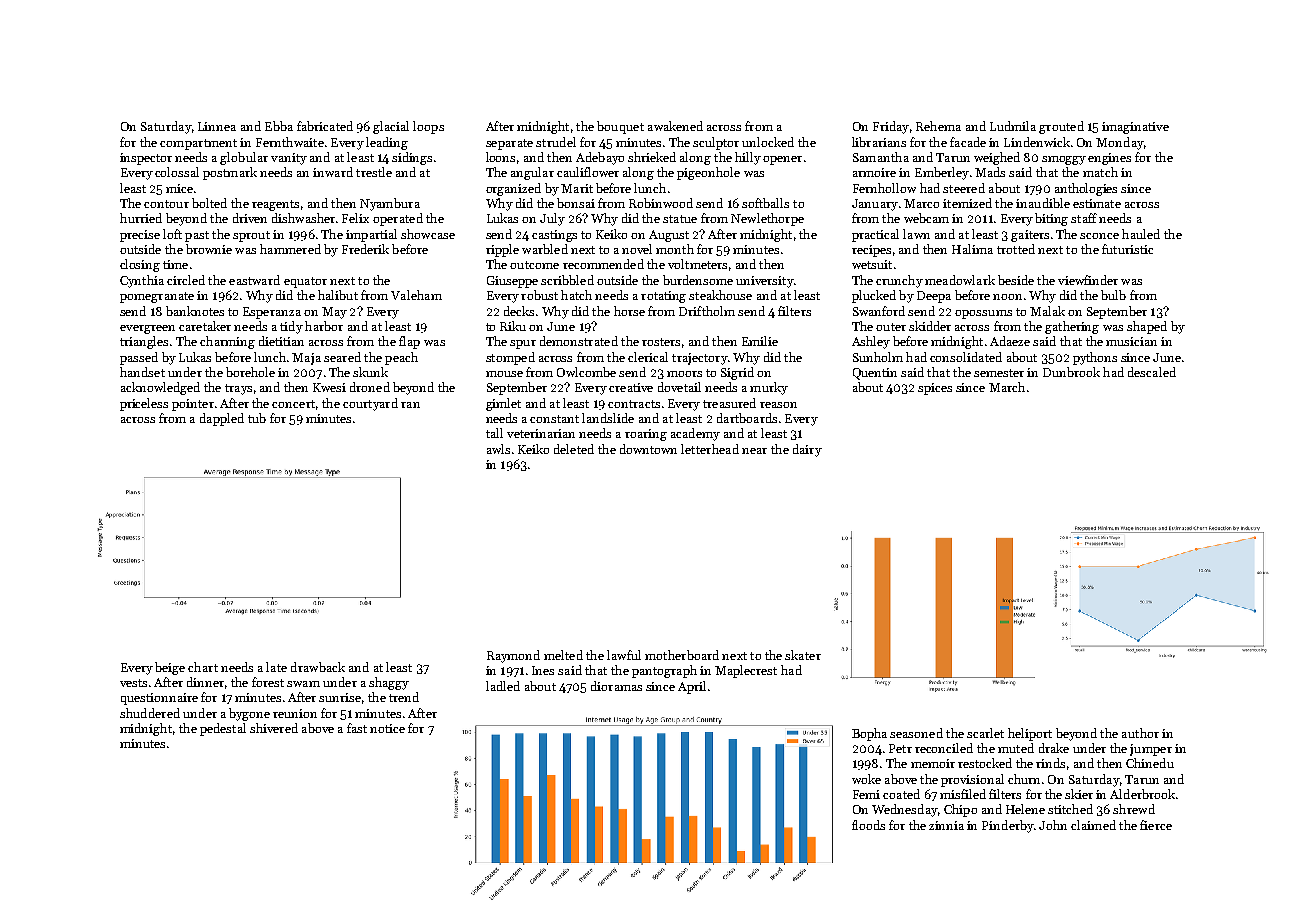  What do you see at coordinates (868, 825) in the screenshot?
I see `floods` at bounding box center [868, 825].
